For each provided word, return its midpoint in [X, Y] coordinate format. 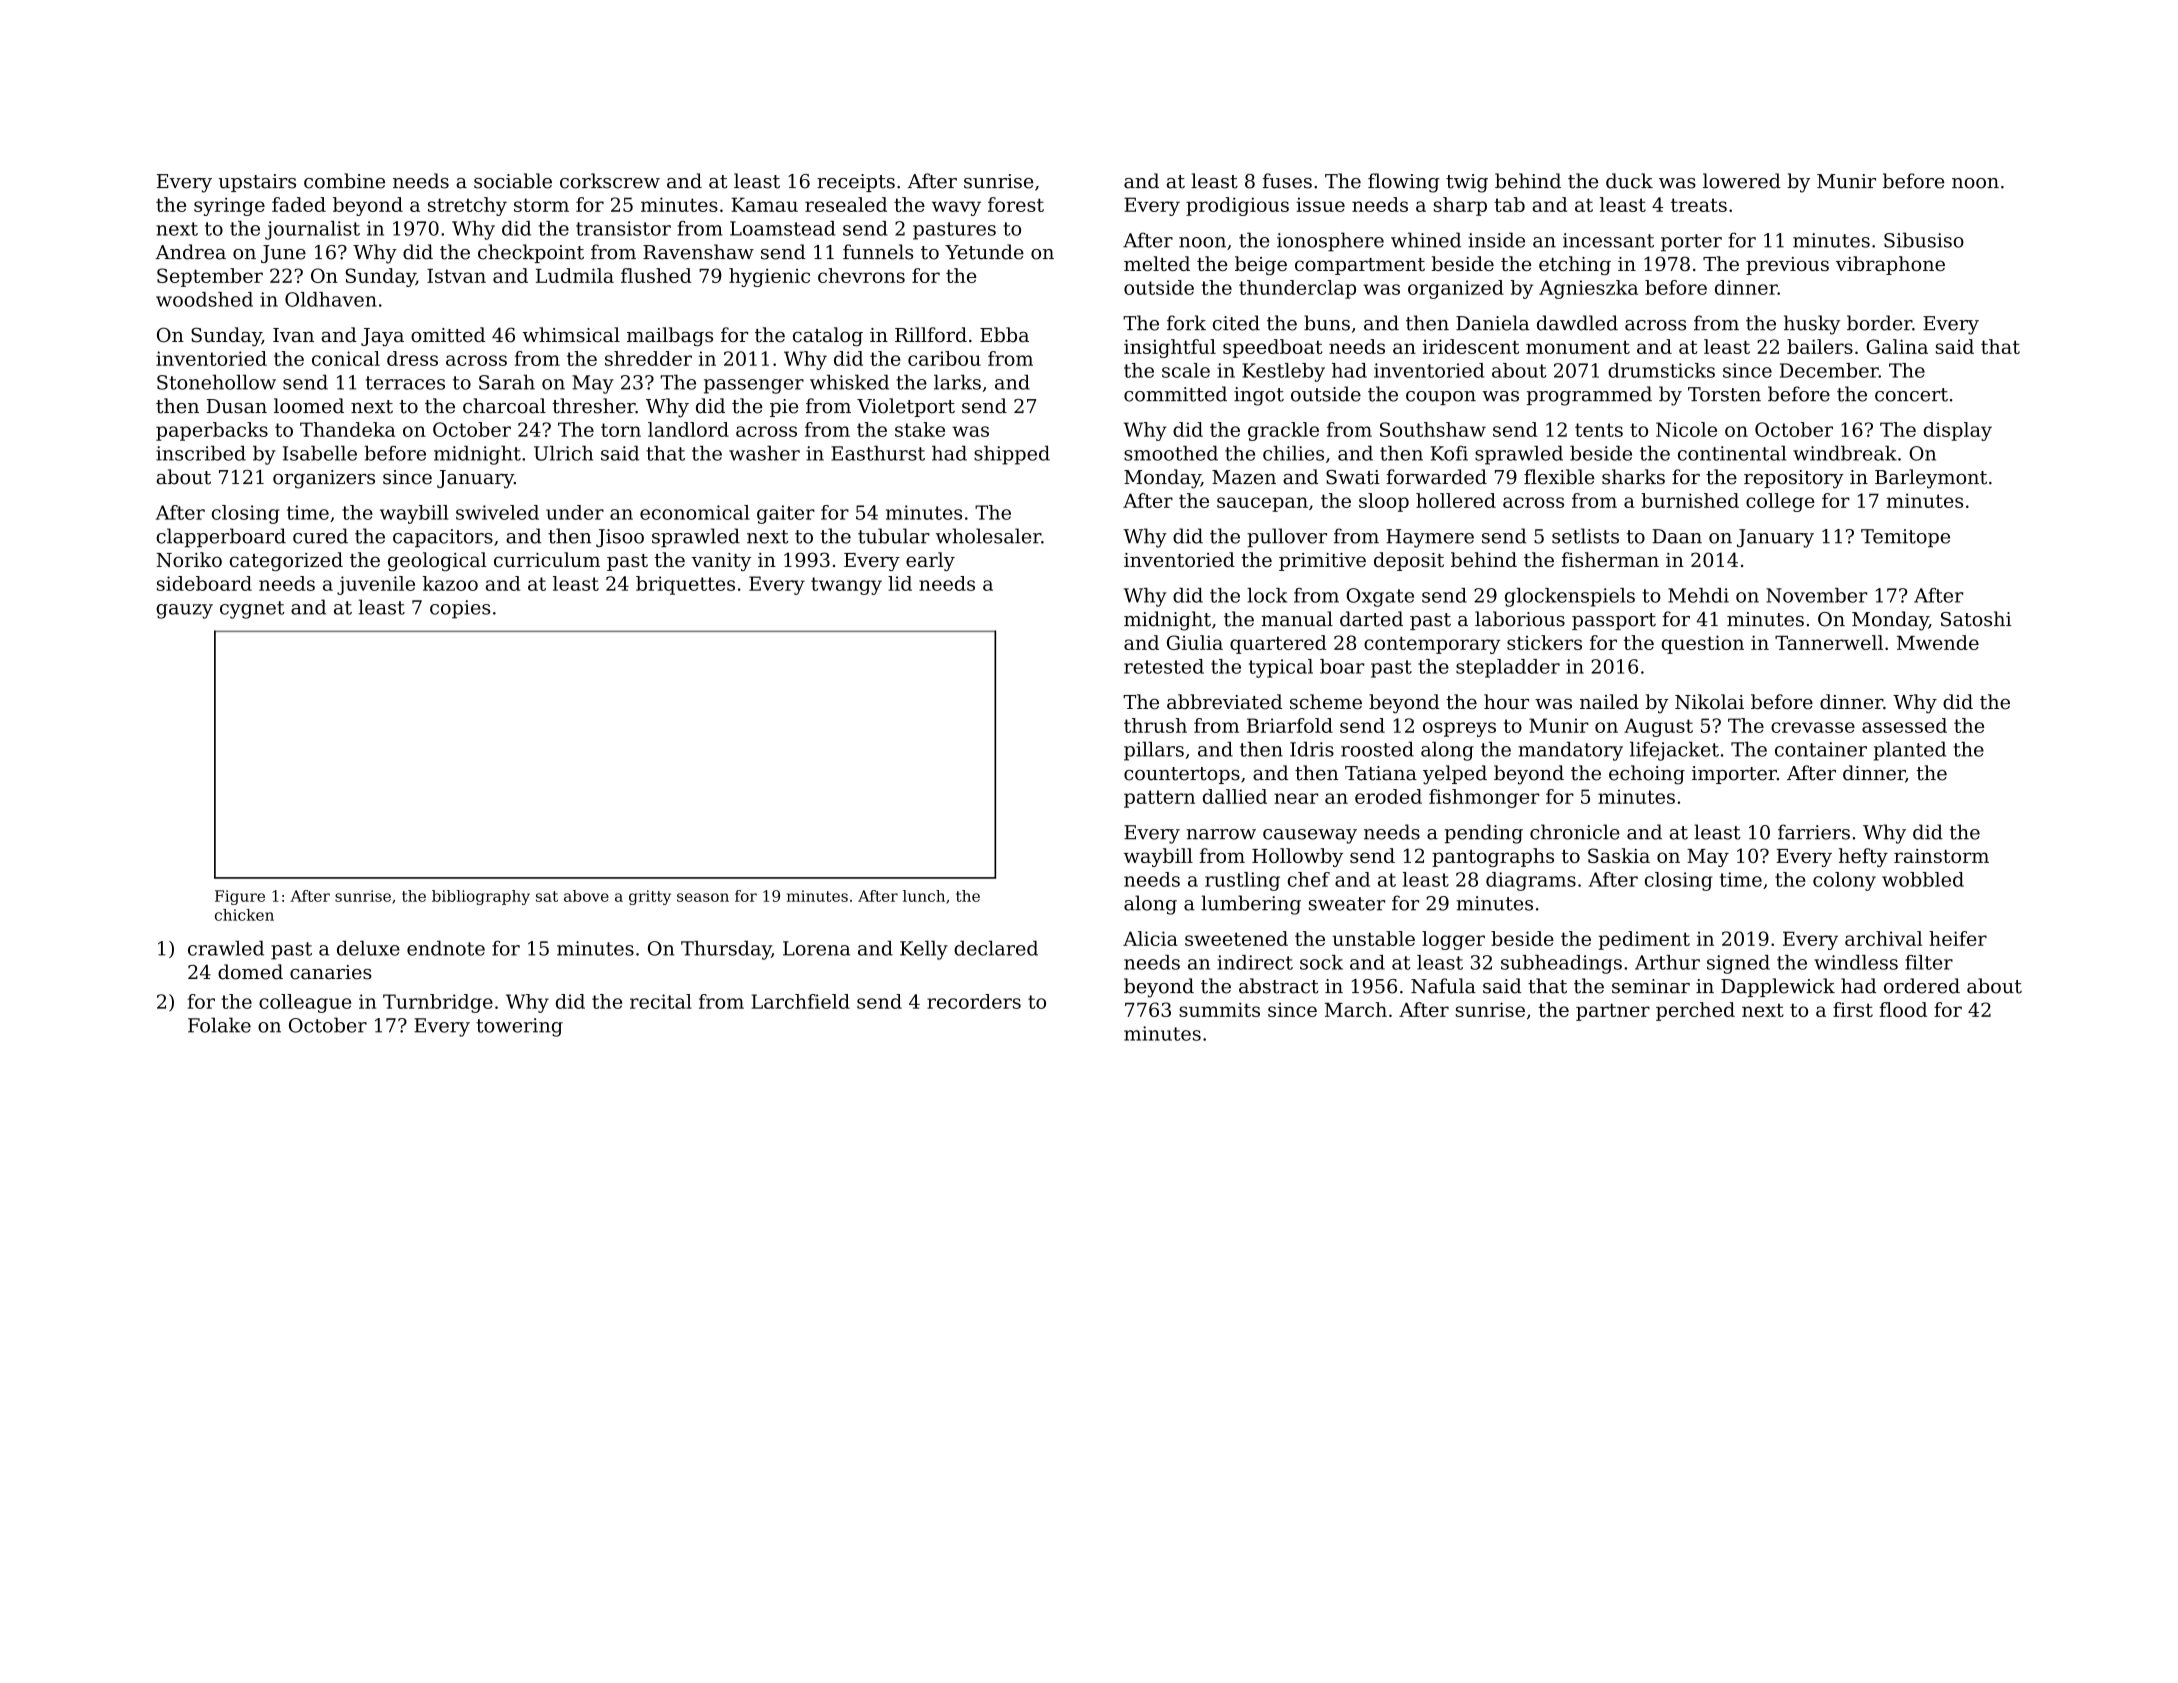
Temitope [1905, 538]
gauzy [184, 611]
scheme [1326, 702]
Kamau [764, 204]
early [930, 561]
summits [1219, 1009]
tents [1599, 430]
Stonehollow [216, 382]
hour [1506, 702]
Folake [219, 1025]
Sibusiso [1924, 240]
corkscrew [610, 181]
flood [1903, 1009]
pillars [1154, 751]
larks [957, 382]
